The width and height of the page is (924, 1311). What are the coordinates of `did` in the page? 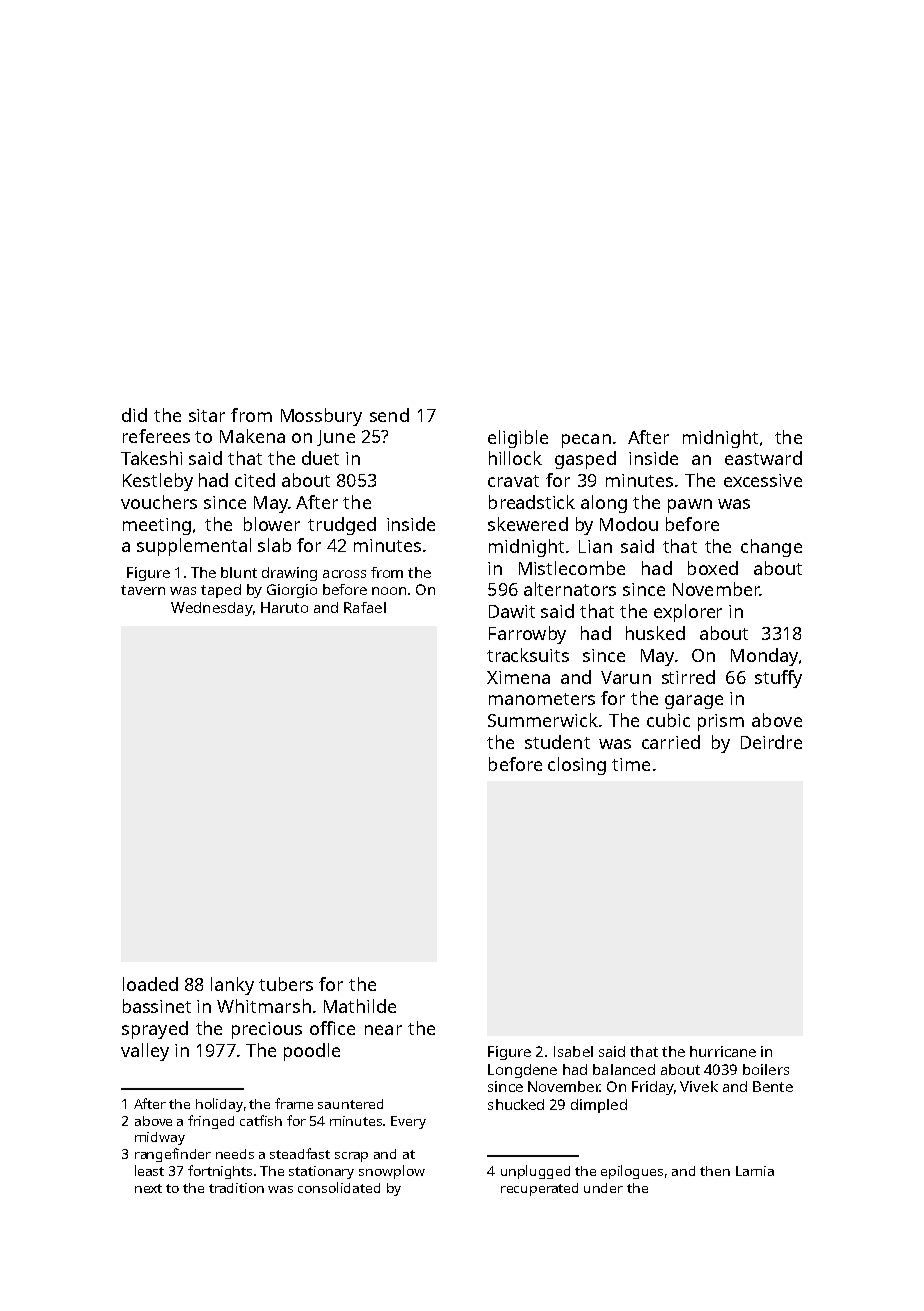 It's located at (134, 415).
